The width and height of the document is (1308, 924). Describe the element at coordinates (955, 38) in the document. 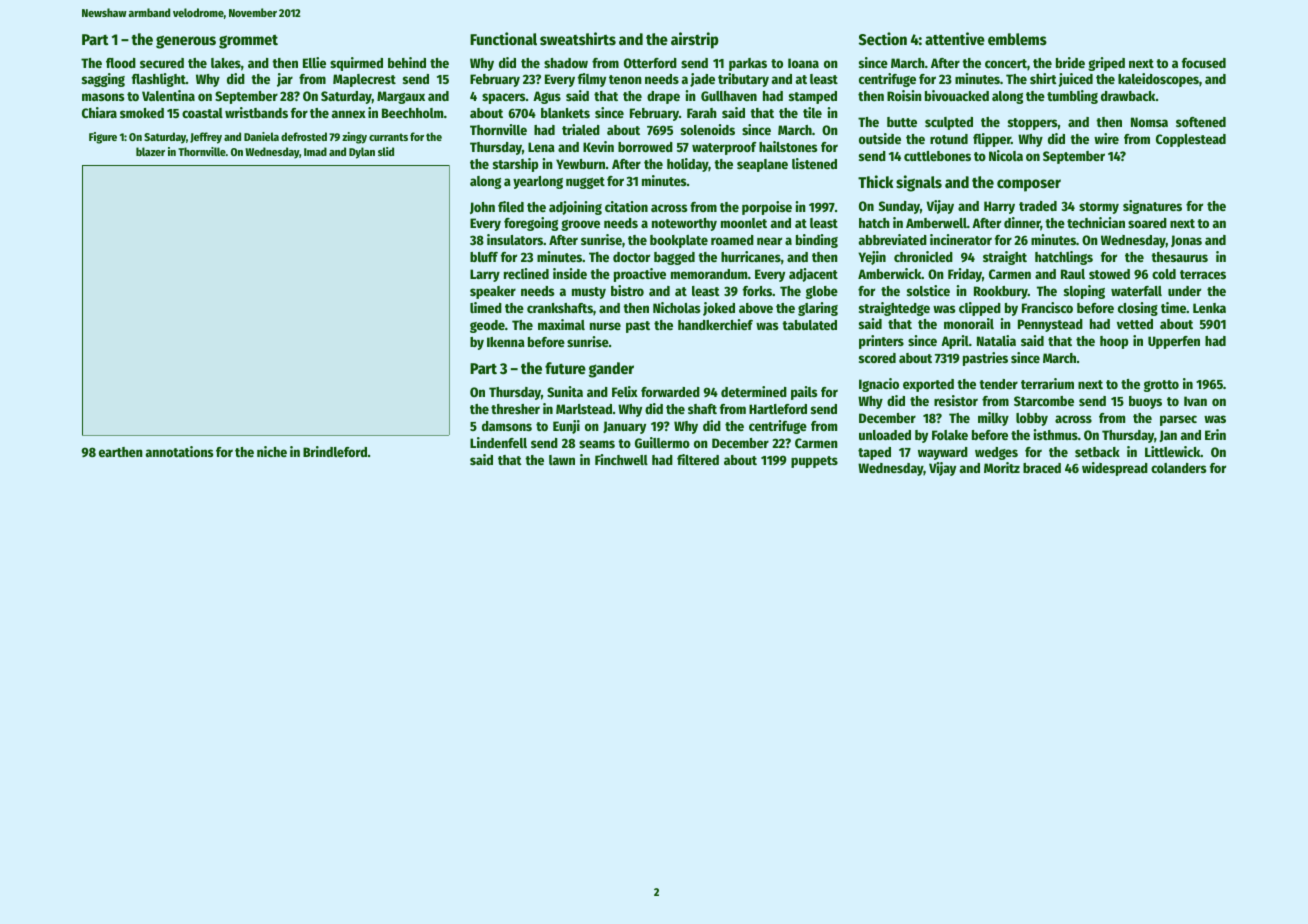

I see `attentive` at that location.
